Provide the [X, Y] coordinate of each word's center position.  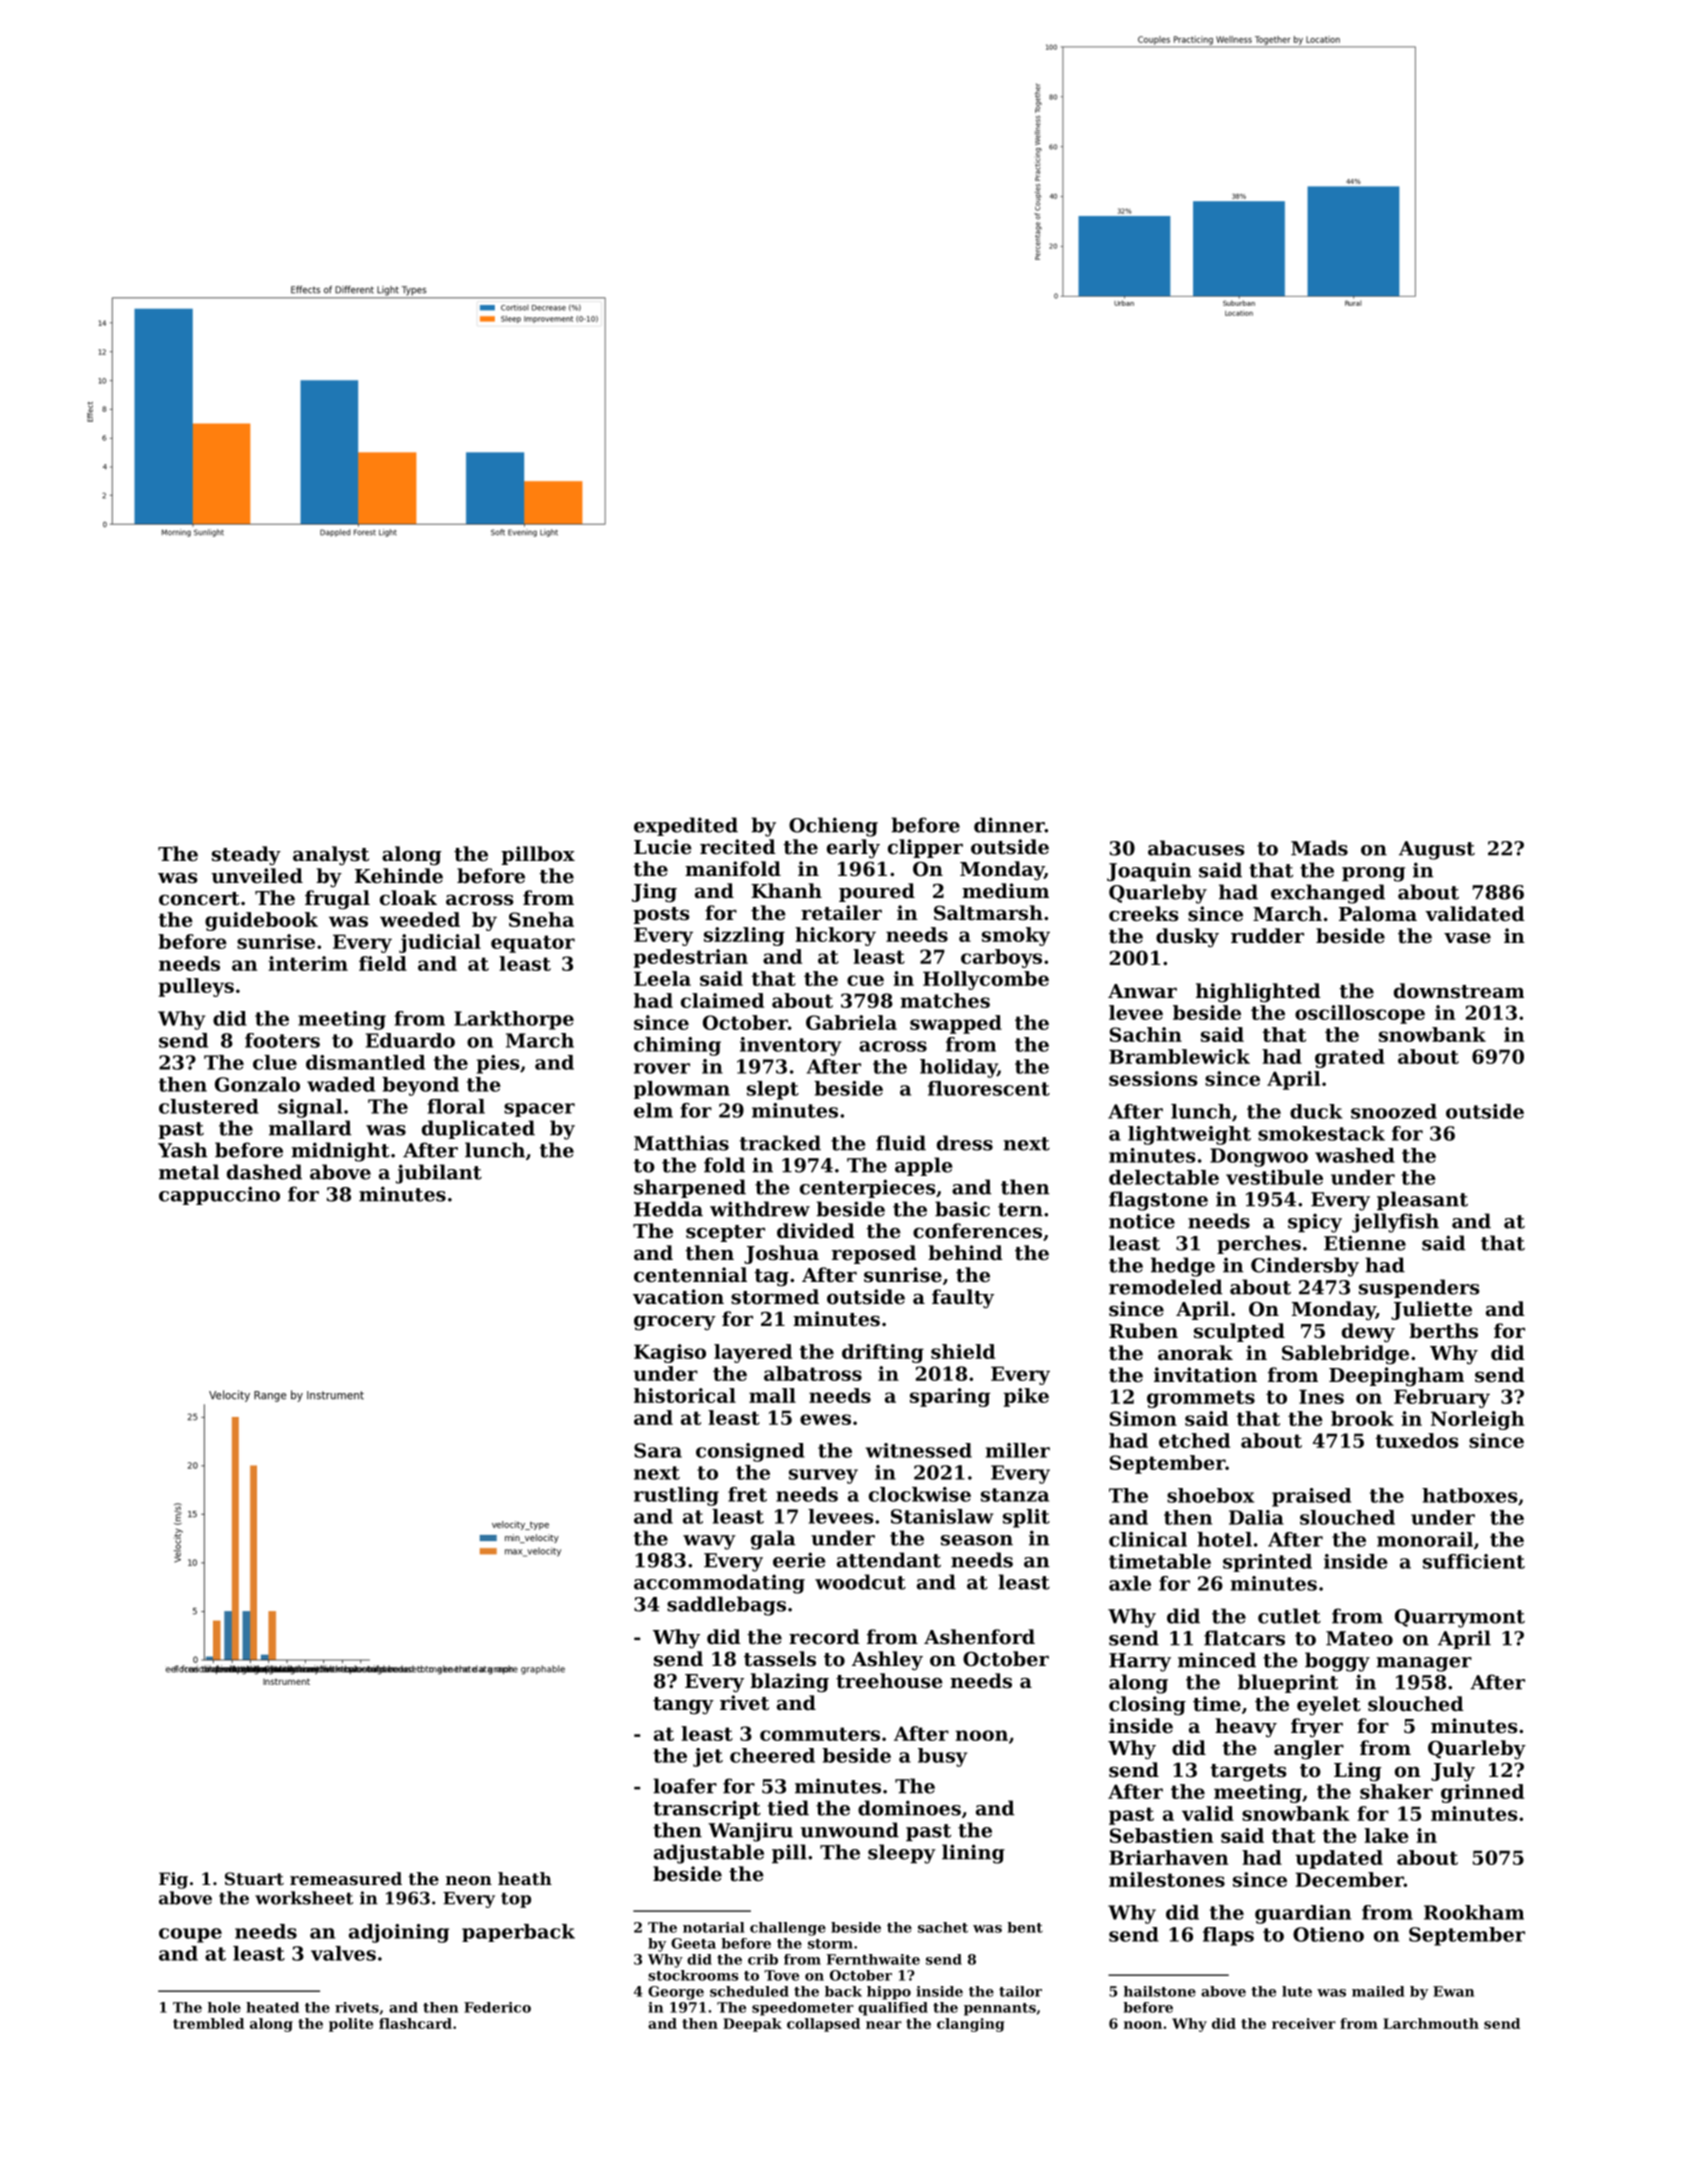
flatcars [1244, 1638]
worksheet [304, 1898]
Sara [658, 1450]
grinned [1482, 1793]
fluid [901, 1143]
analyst [331, 856]
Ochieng [833, 827]
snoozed [1394, 1111]
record [824, 1636]
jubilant [439, 1174]
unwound [850, 1830]
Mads [1319, 848]
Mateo [1359, 1638]
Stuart [254, 1878]
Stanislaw [942, 1516]
